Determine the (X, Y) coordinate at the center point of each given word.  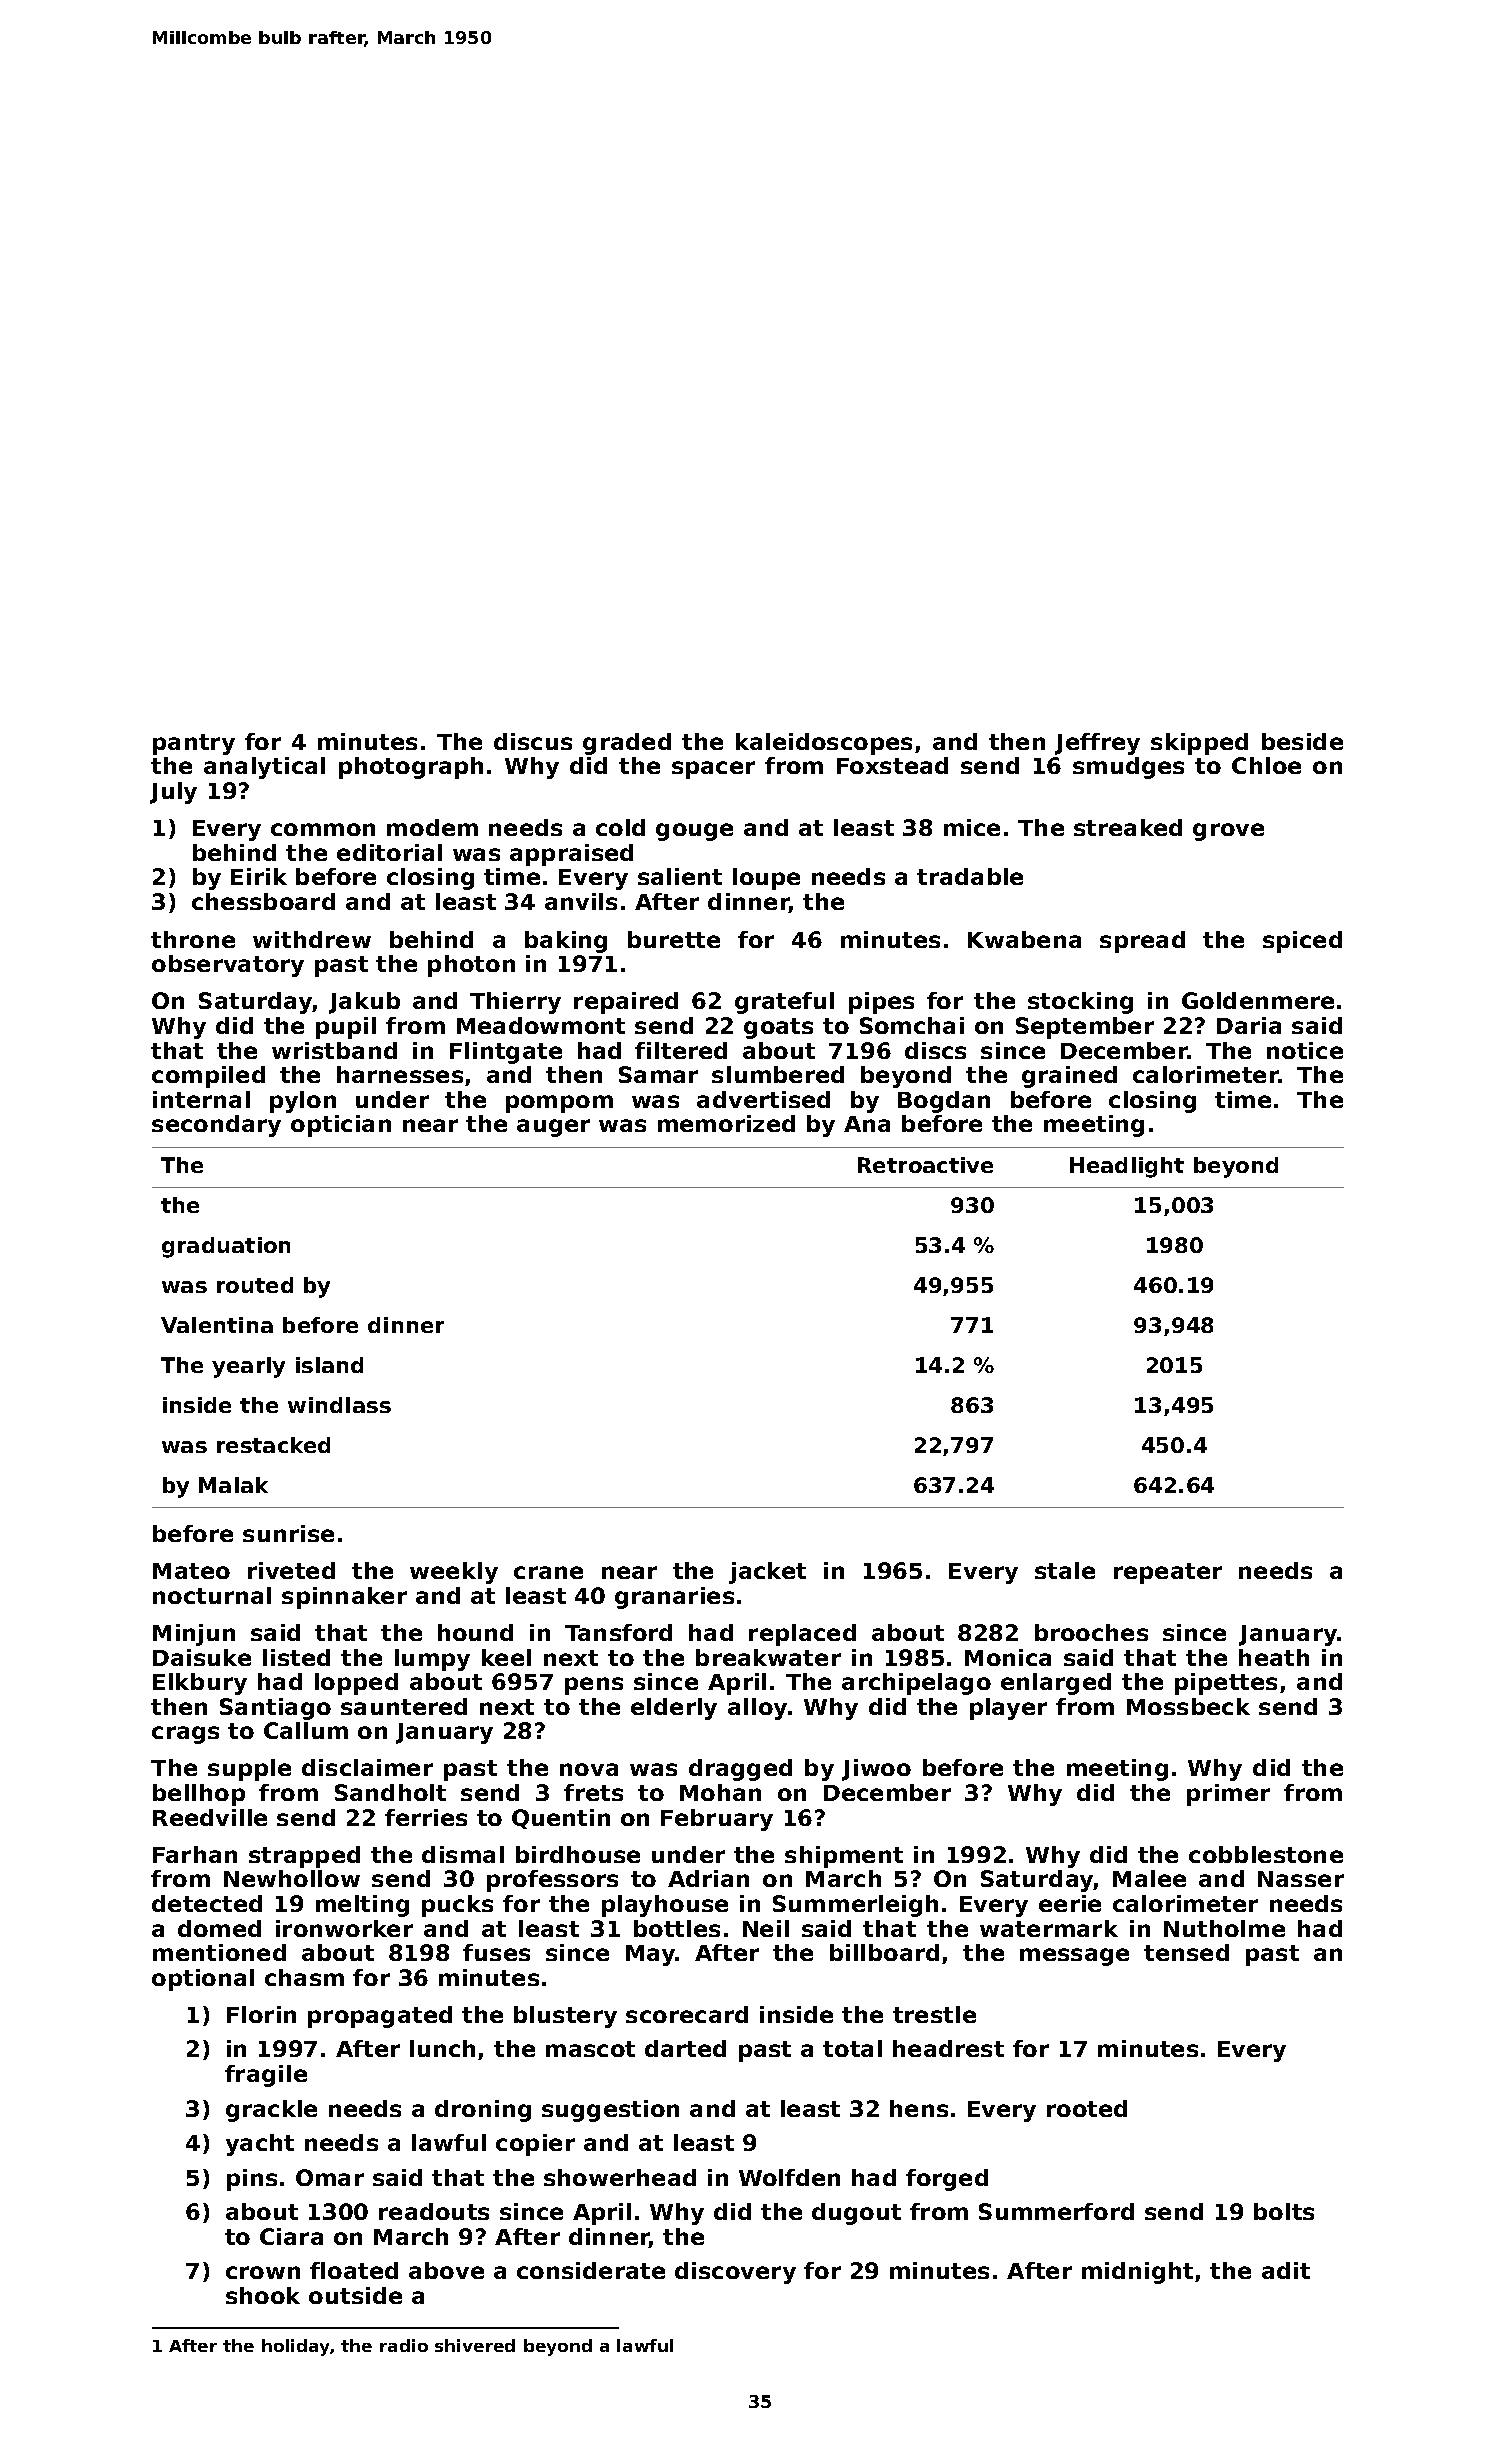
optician (341, 1126)
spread (1142, 942)
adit (1286, 2270)
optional (203, 1980)
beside (1302, 741)
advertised (763, 1099)
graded (627, 744)
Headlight (1127, 1167)
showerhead (620, 2177)
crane (548, 1572)
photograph (411, 768)
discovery (735, 2273)
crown (263, 2272)
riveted (291, 1570)
